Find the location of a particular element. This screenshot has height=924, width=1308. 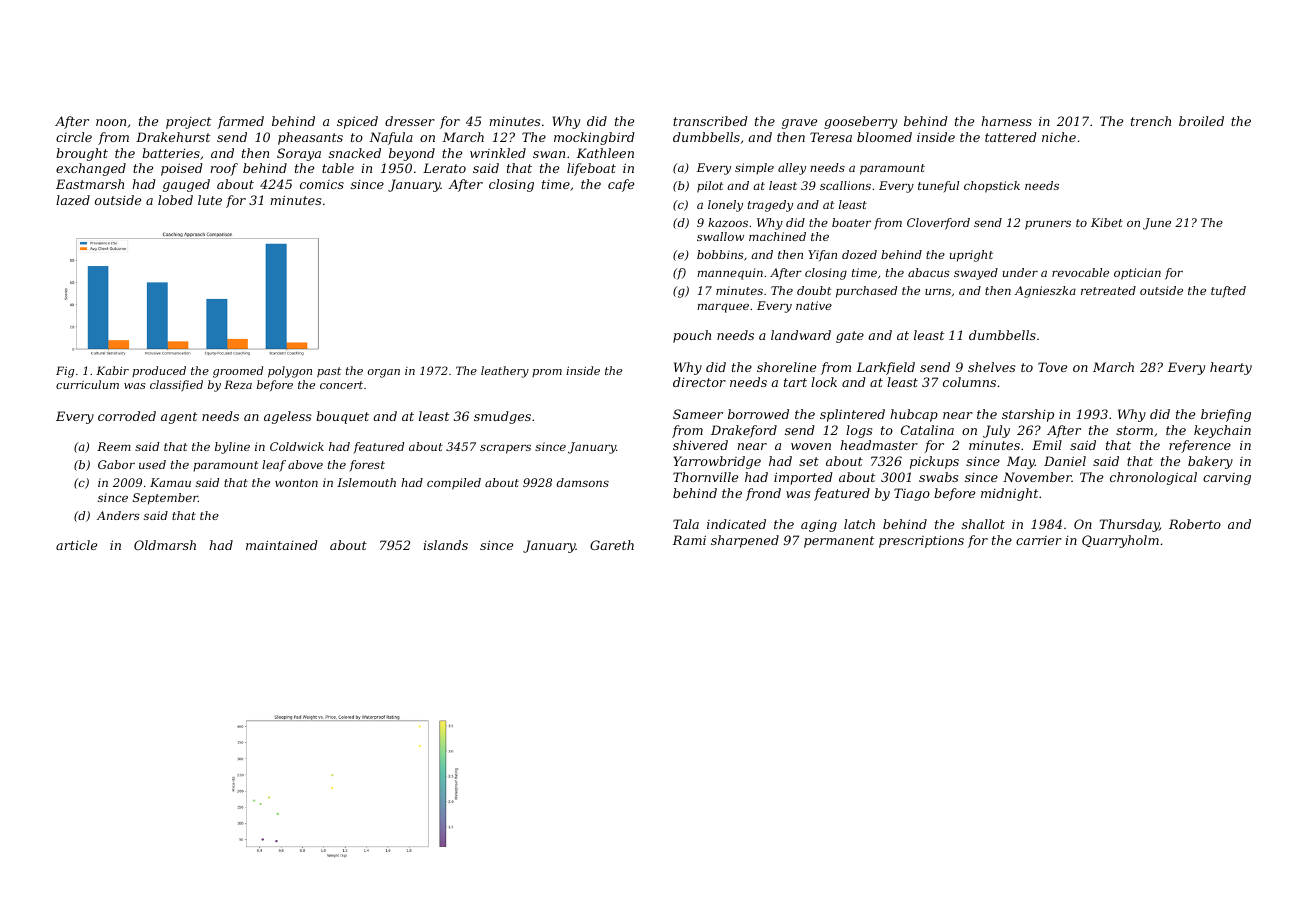

hearty is located at coordinates (1231, 368).
